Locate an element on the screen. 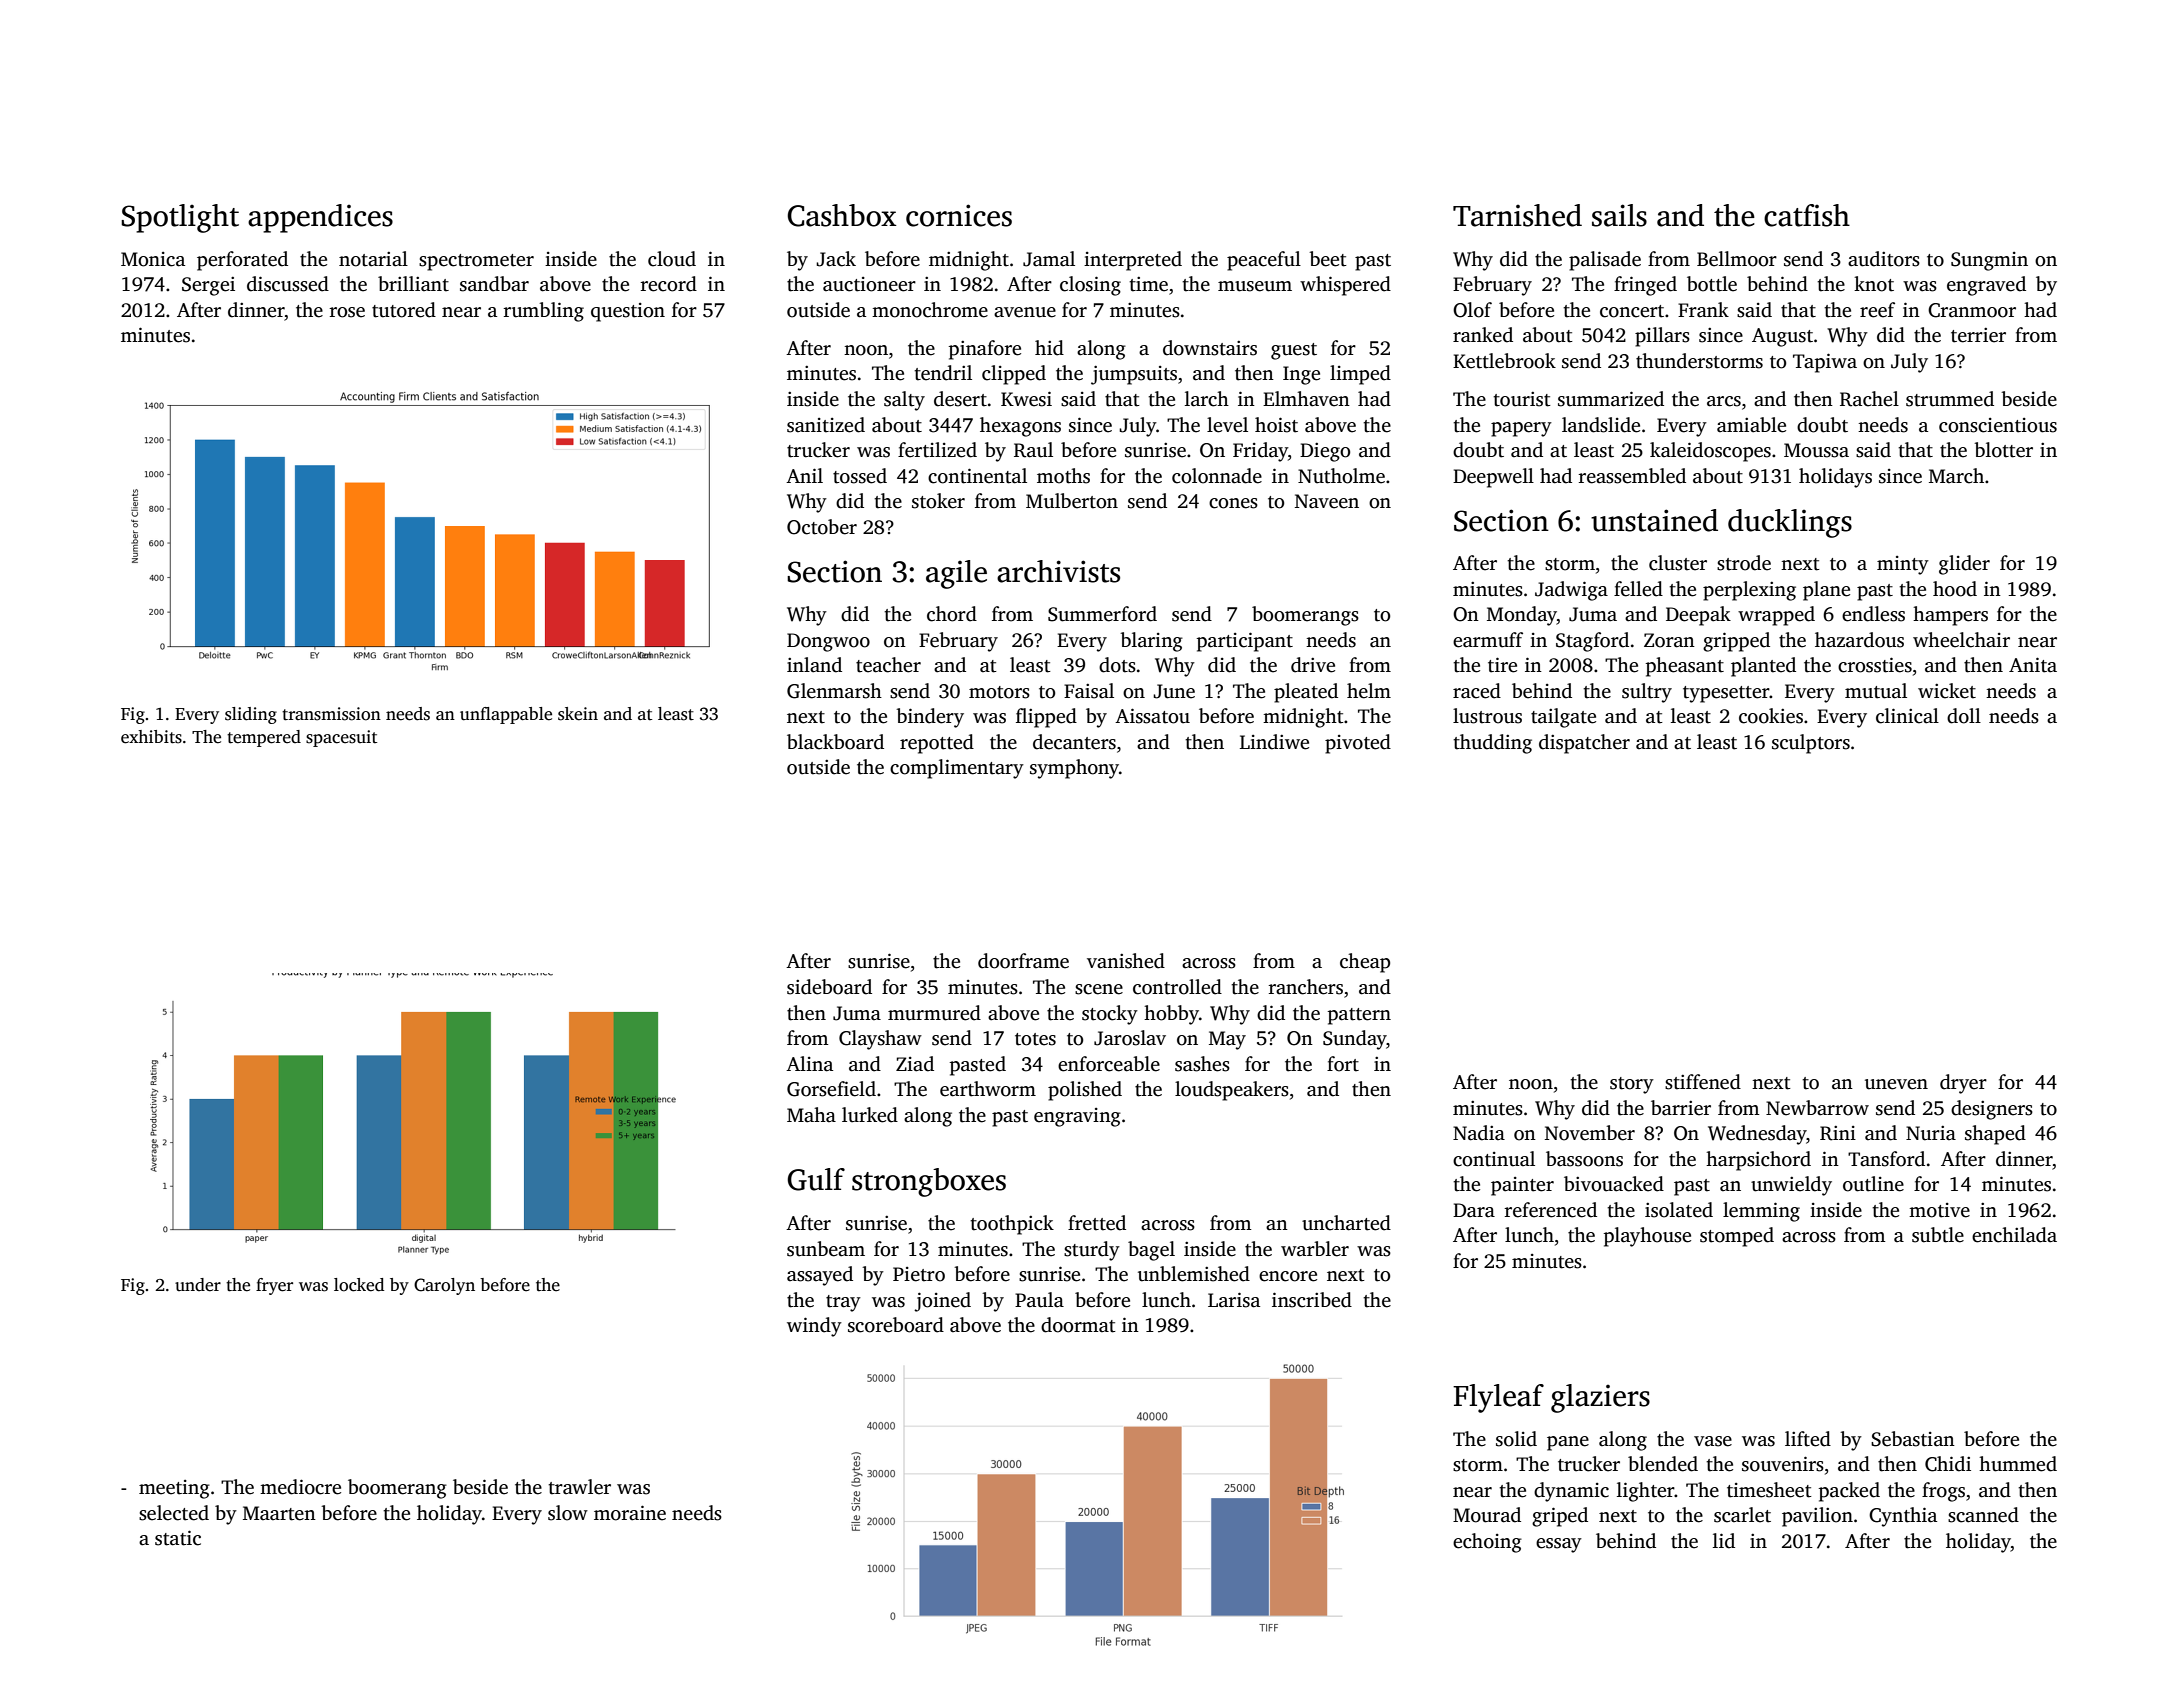  sails is located at coordinates (1619, 215).
